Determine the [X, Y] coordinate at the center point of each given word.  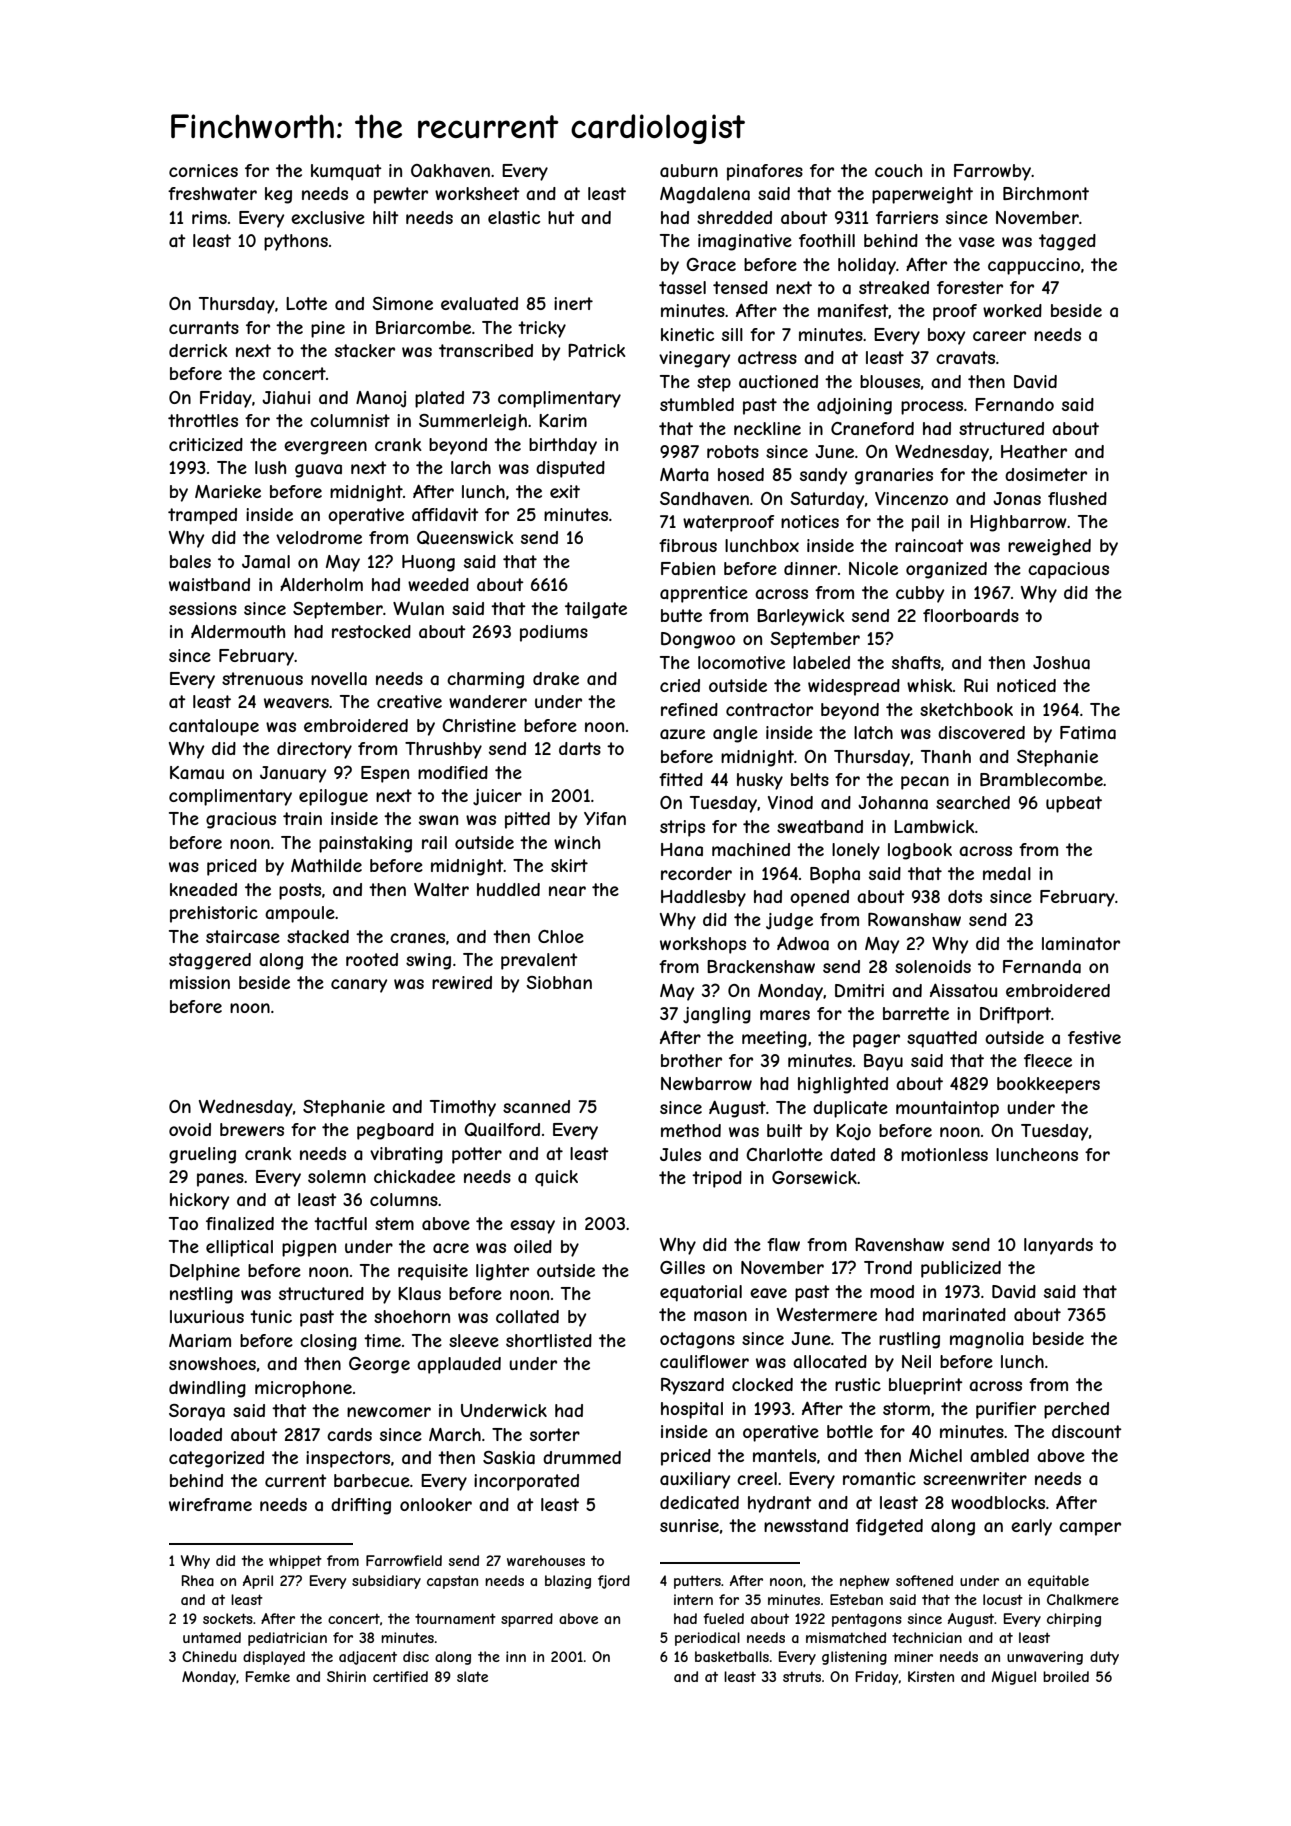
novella [339, 678]
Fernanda [1042, 966]
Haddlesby [703, 898]
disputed [570, 469]
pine [328, 329]
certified [400, 1676]
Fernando [1014, 404]
